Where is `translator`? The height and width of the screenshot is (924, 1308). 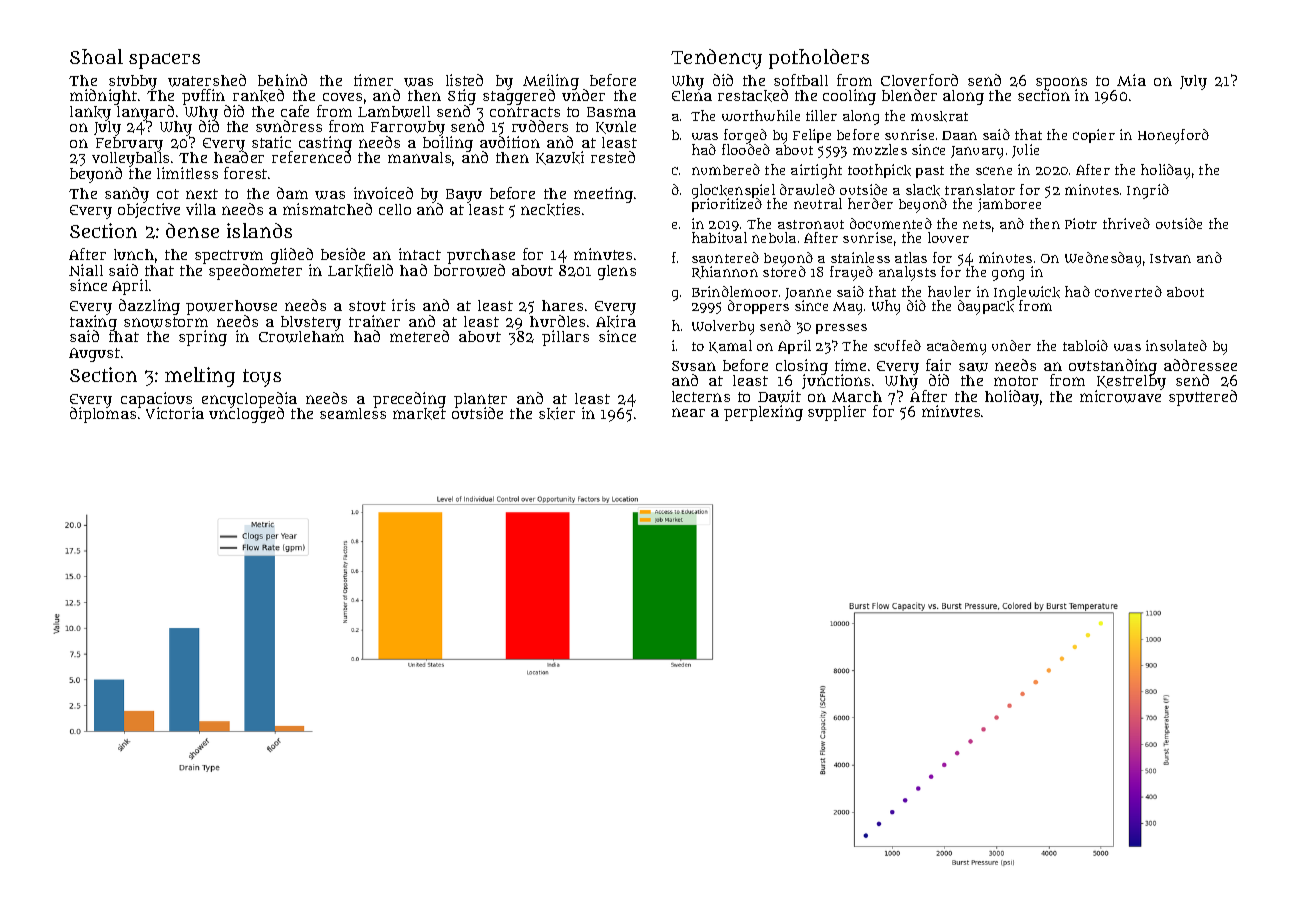 translator is located at coordinates (980, 189).
